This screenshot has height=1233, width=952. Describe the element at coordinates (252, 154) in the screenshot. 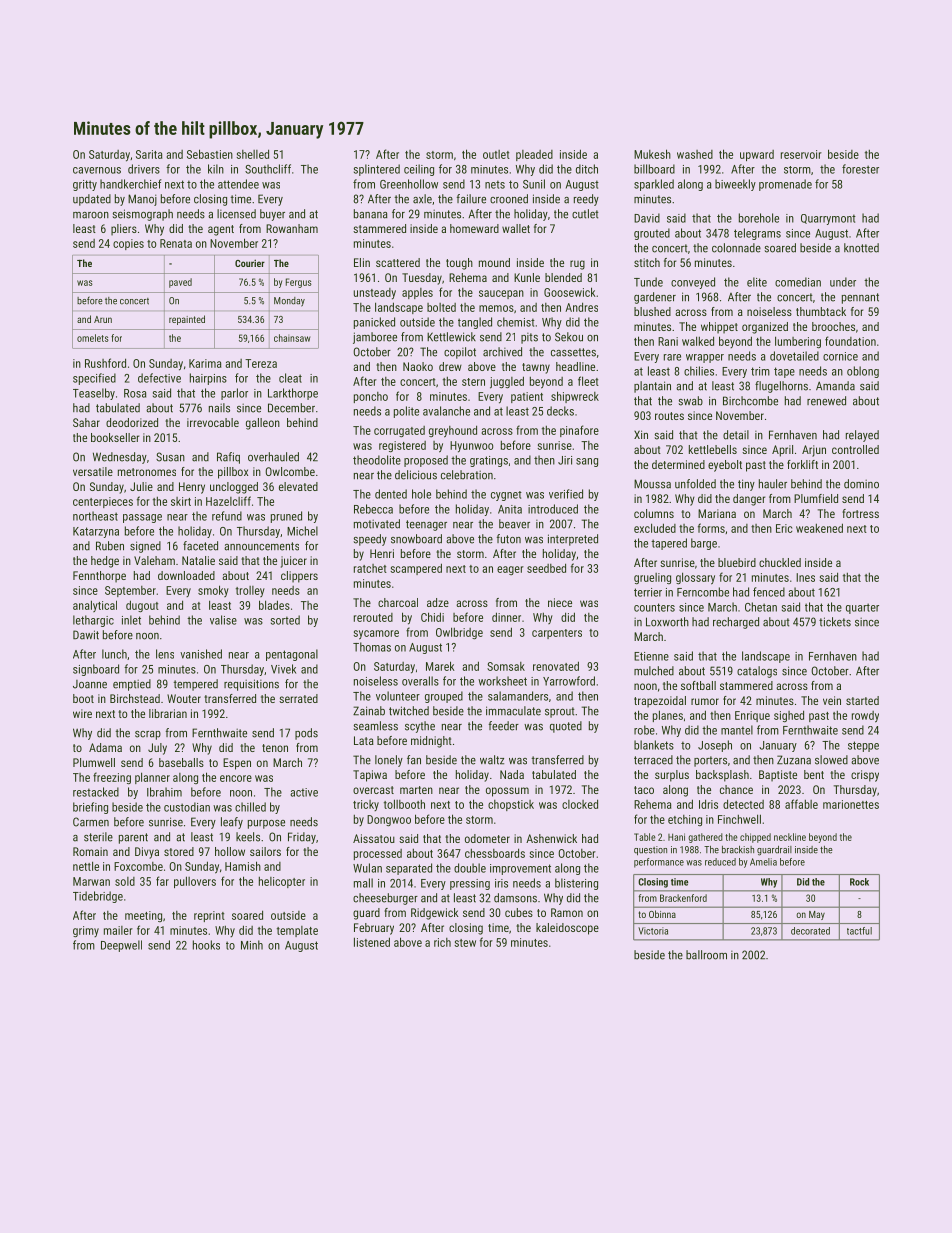

I see `shelled` at that location.
